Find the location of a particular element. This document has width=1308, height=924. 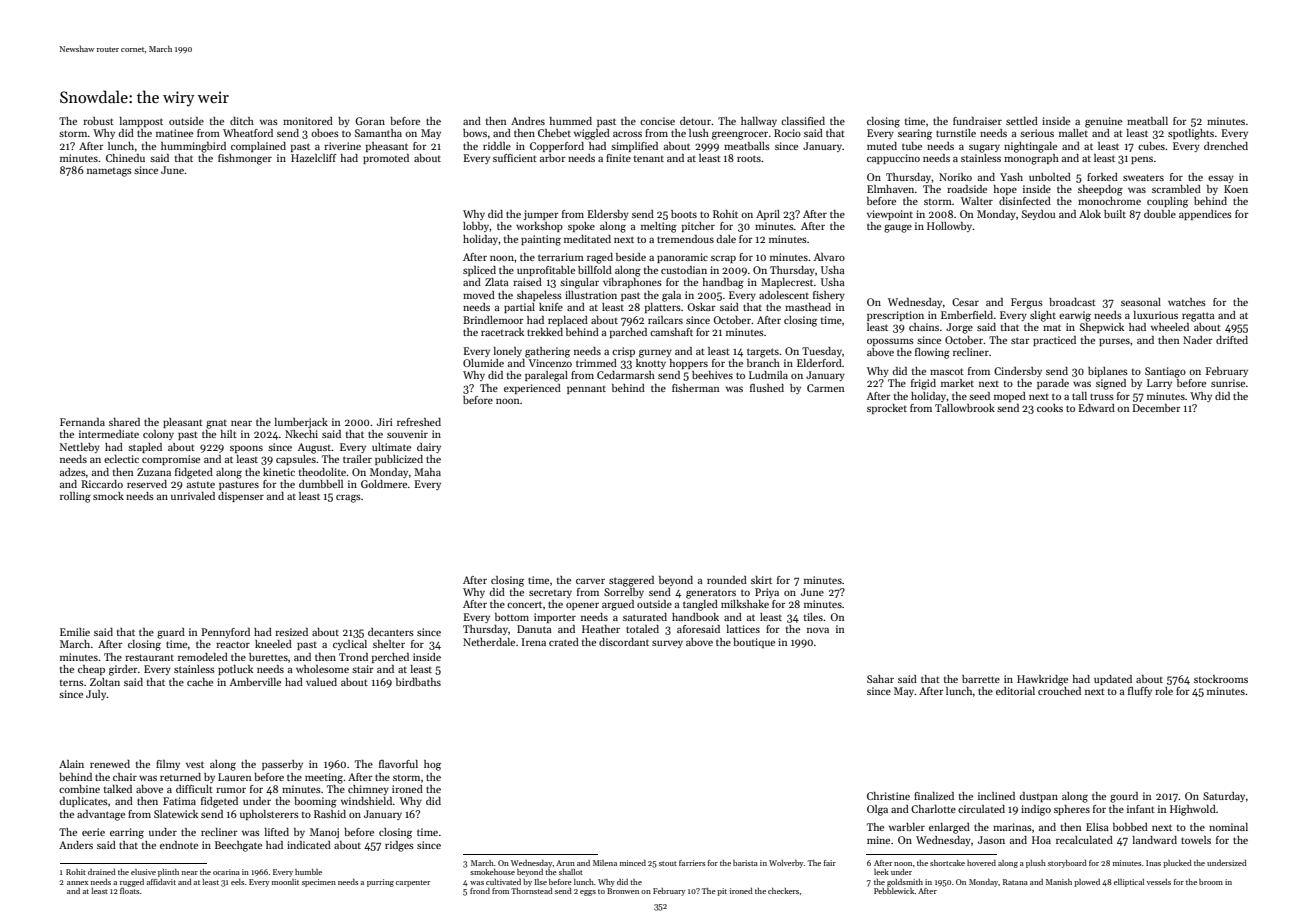

parade is located at coordinates (1053, 384).
